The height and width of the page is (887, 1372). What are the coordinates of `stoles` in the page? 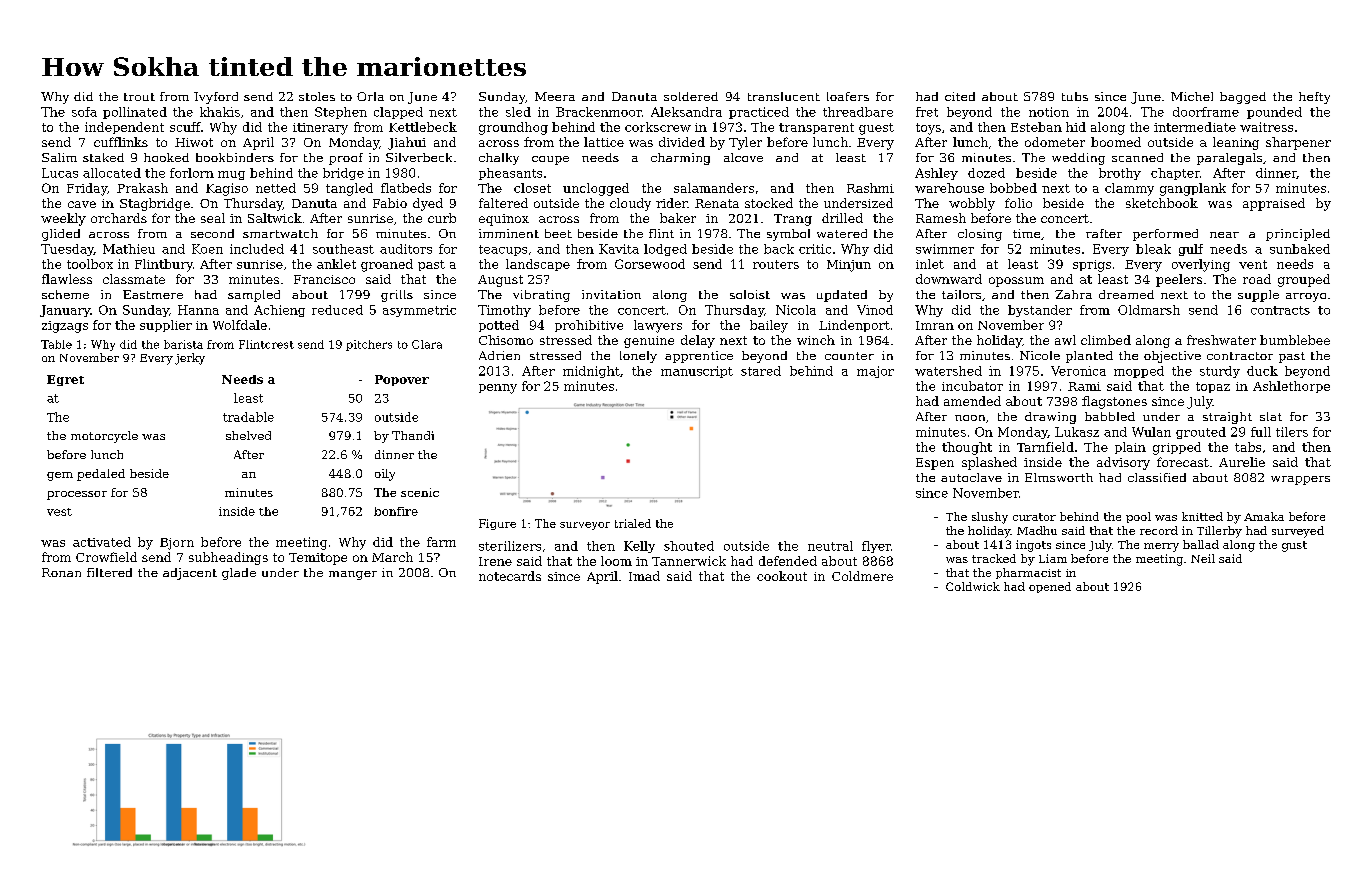 It's located at (317, 96).
